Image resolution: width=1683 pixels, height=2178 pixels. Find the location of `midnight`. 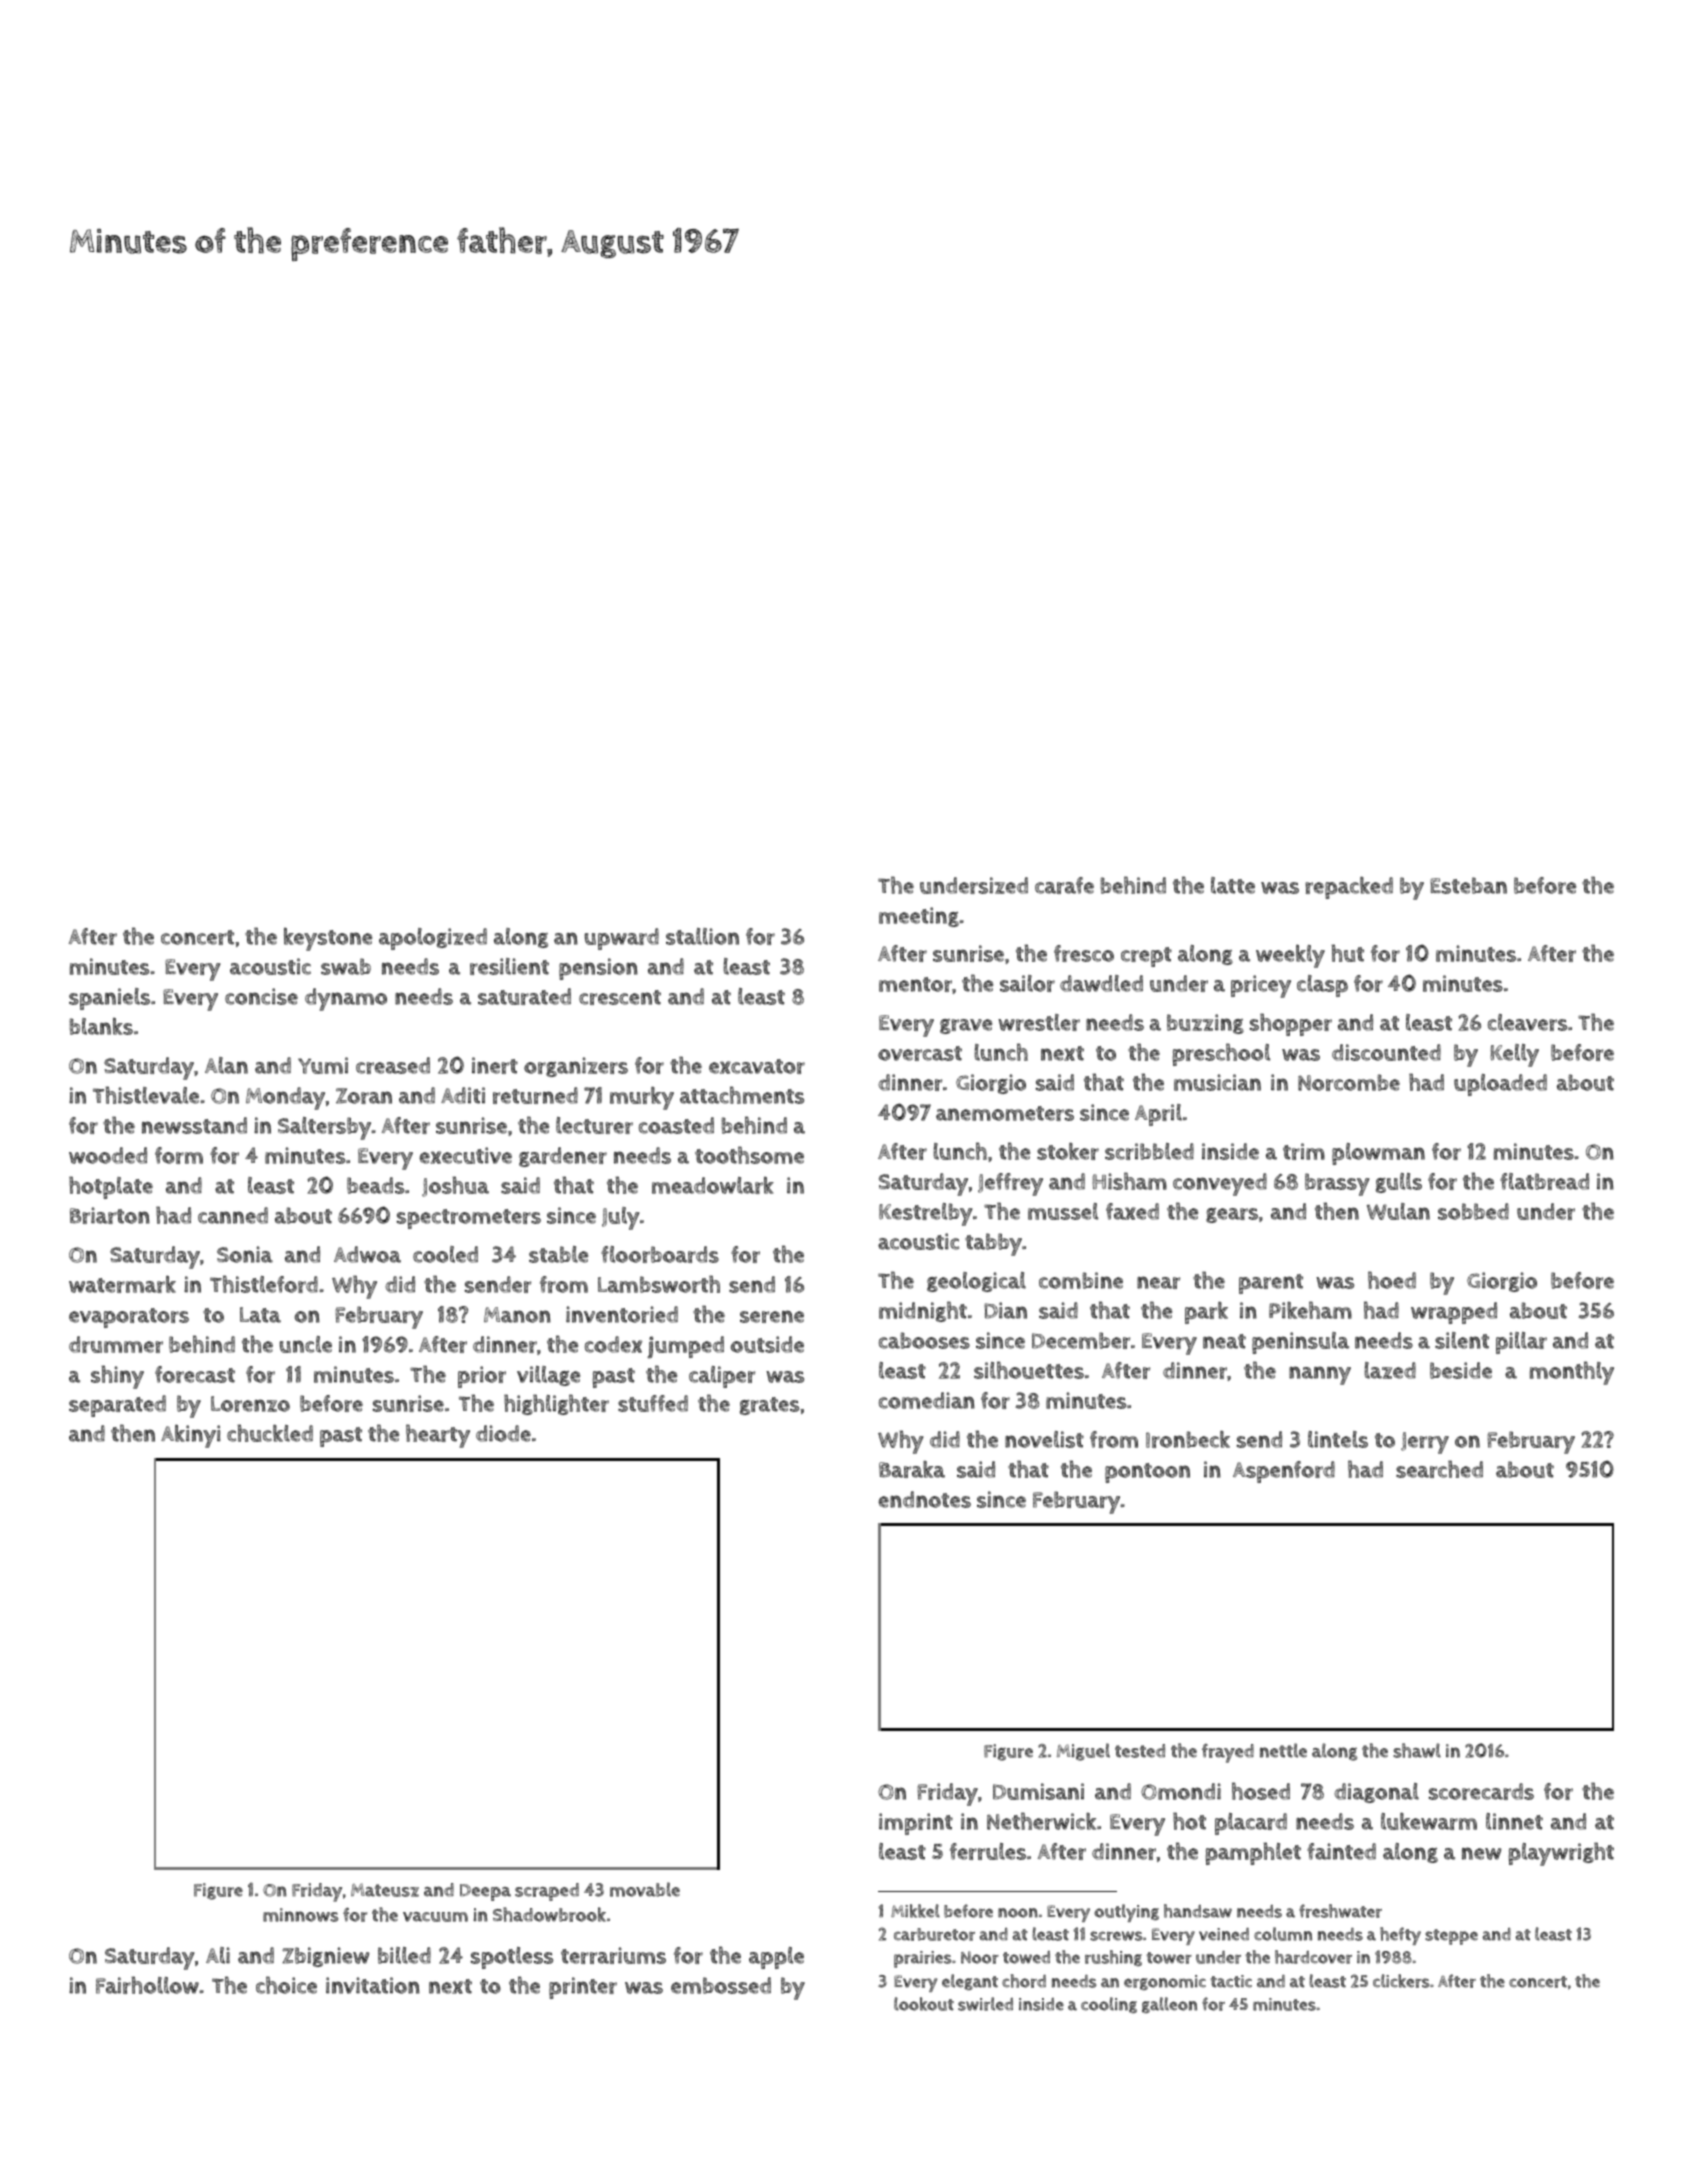

midnight is located at coordinates (923, 1311).
